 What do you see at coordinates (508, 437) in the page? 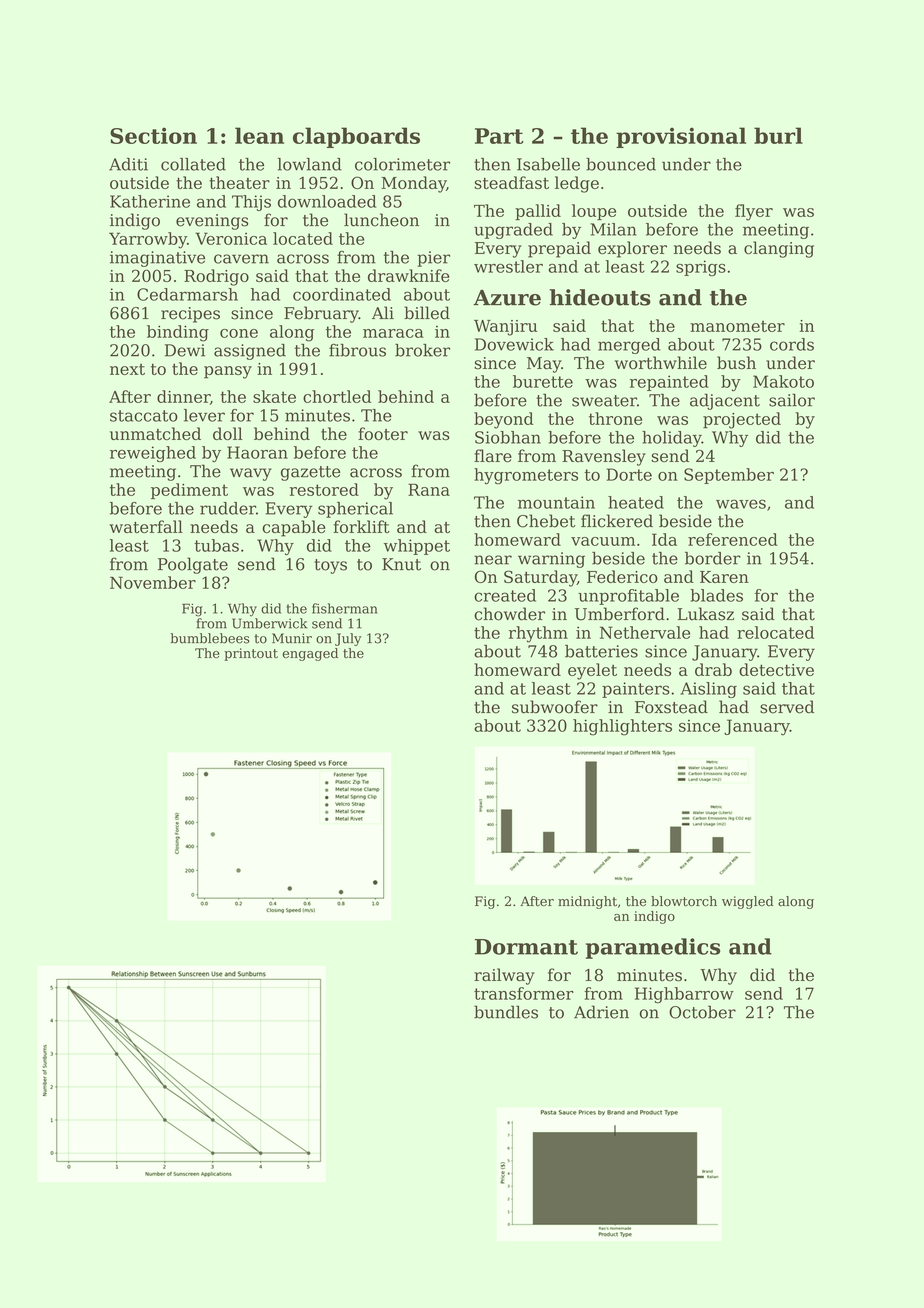
I see `Siobhan` at bounding box center [508, 437].
